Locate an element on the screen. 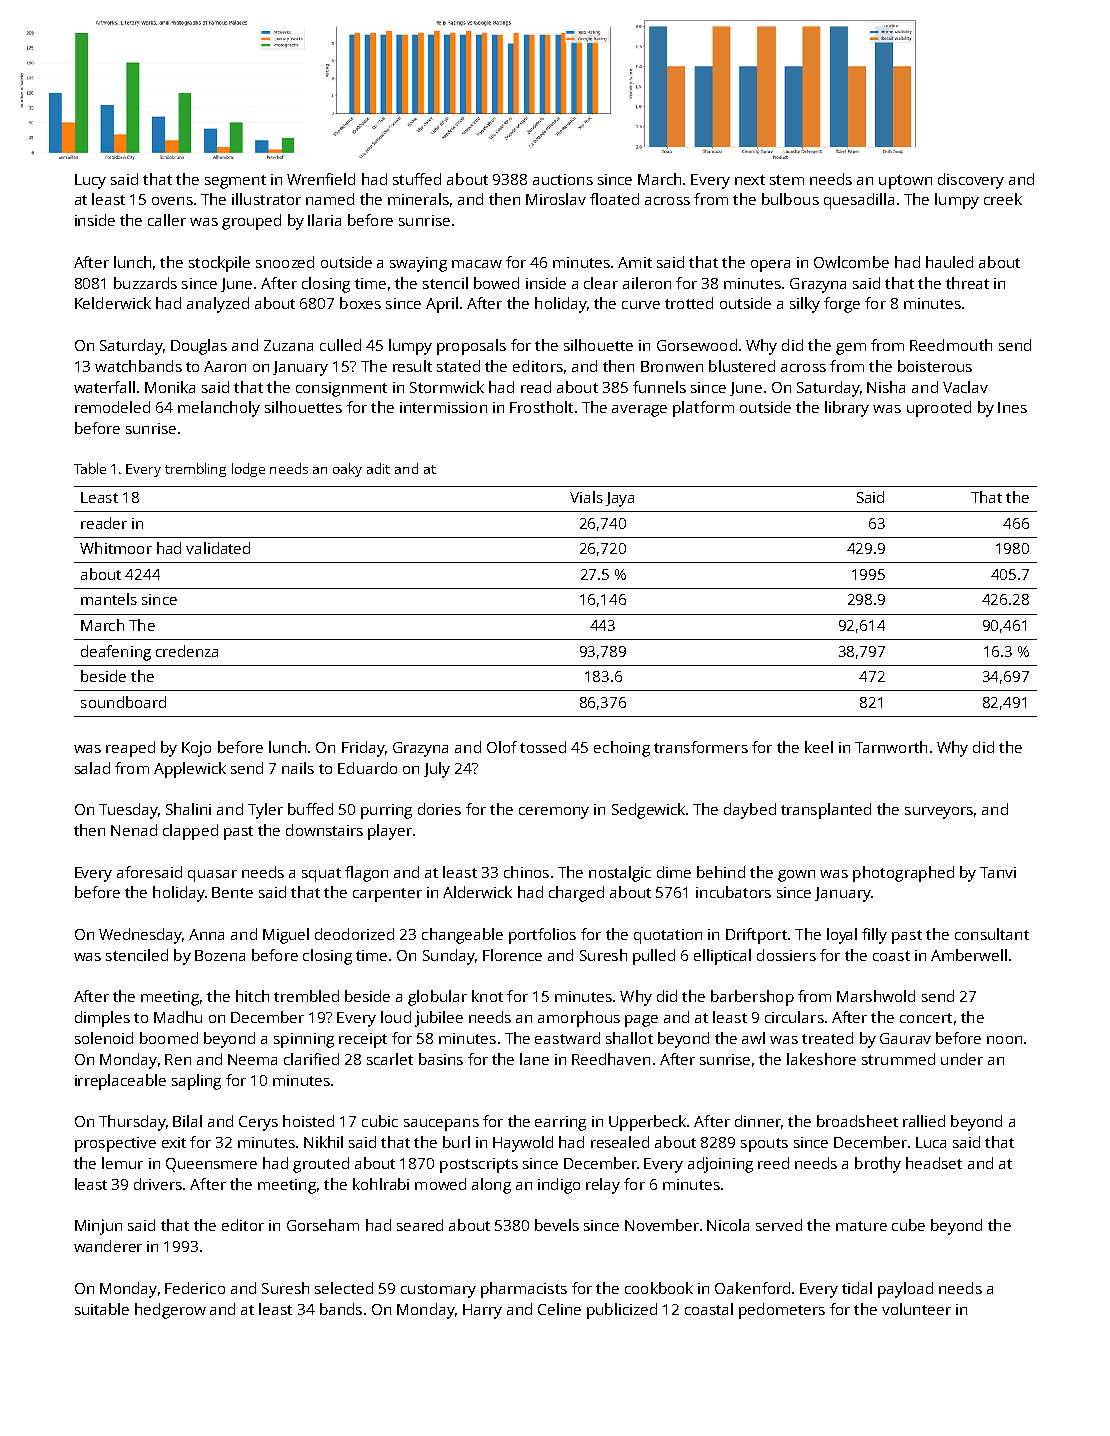 The width and height of the screenshot is (1110, 1436). boomed is located at coordinates (169, 1038).
